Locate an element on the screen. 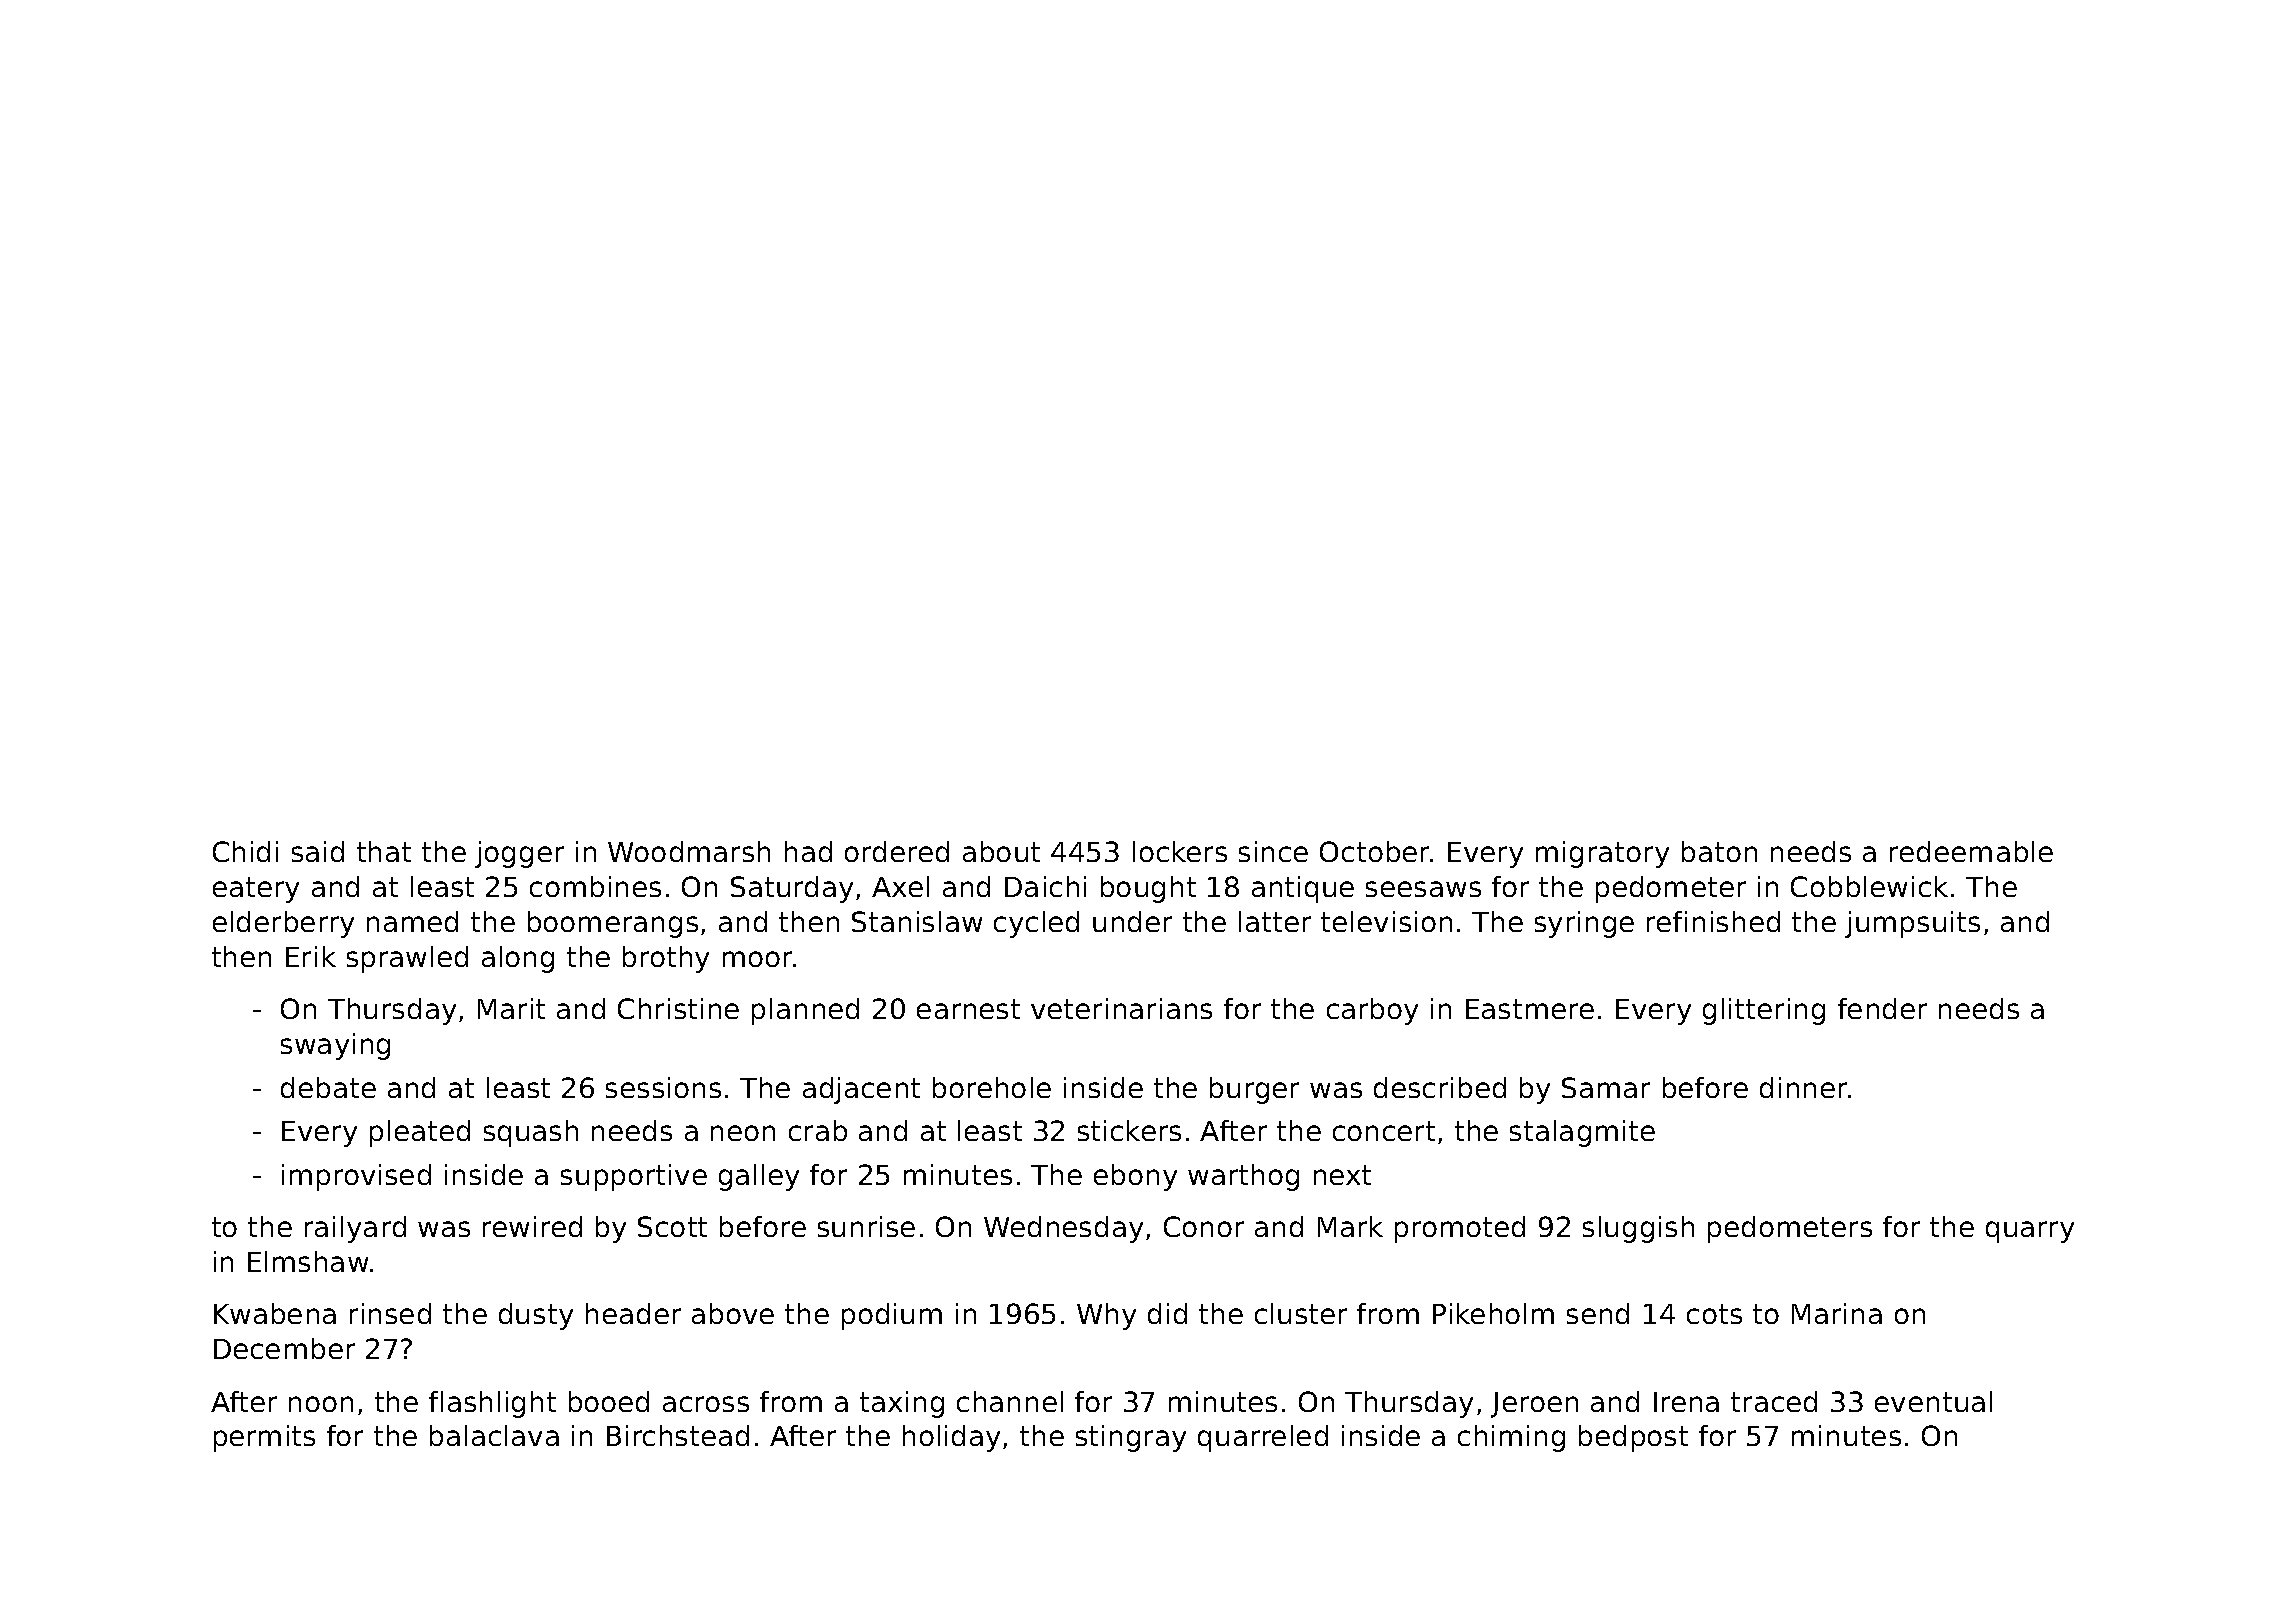 Image resolution: width=2292 pixels, height=1620 pixels. sluggish is located at coordinates (1638, 1229).
